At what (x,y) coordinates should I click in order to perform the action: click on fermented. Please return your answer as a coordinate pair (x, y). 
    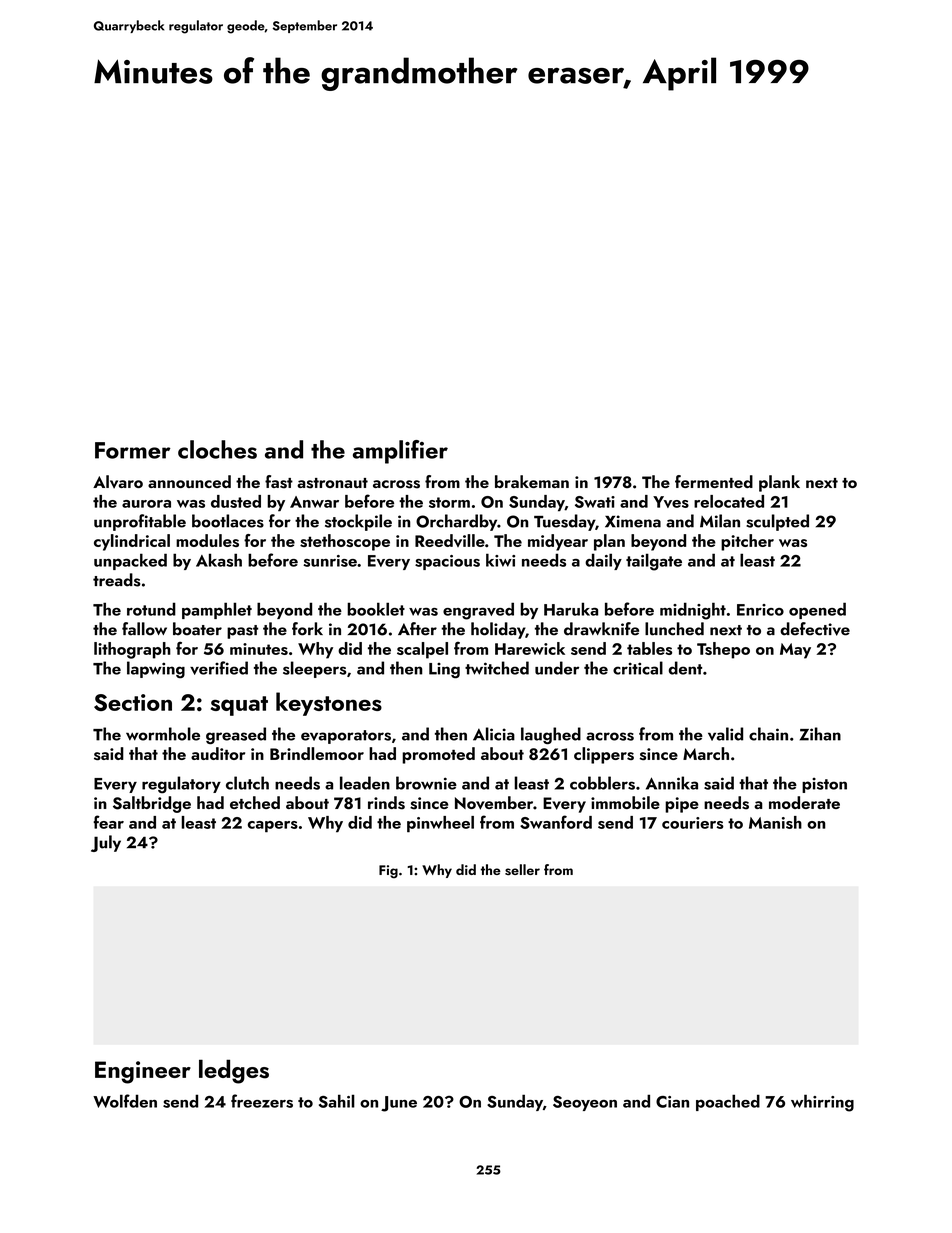
    Looking at the image, I should click on (714, 481).
